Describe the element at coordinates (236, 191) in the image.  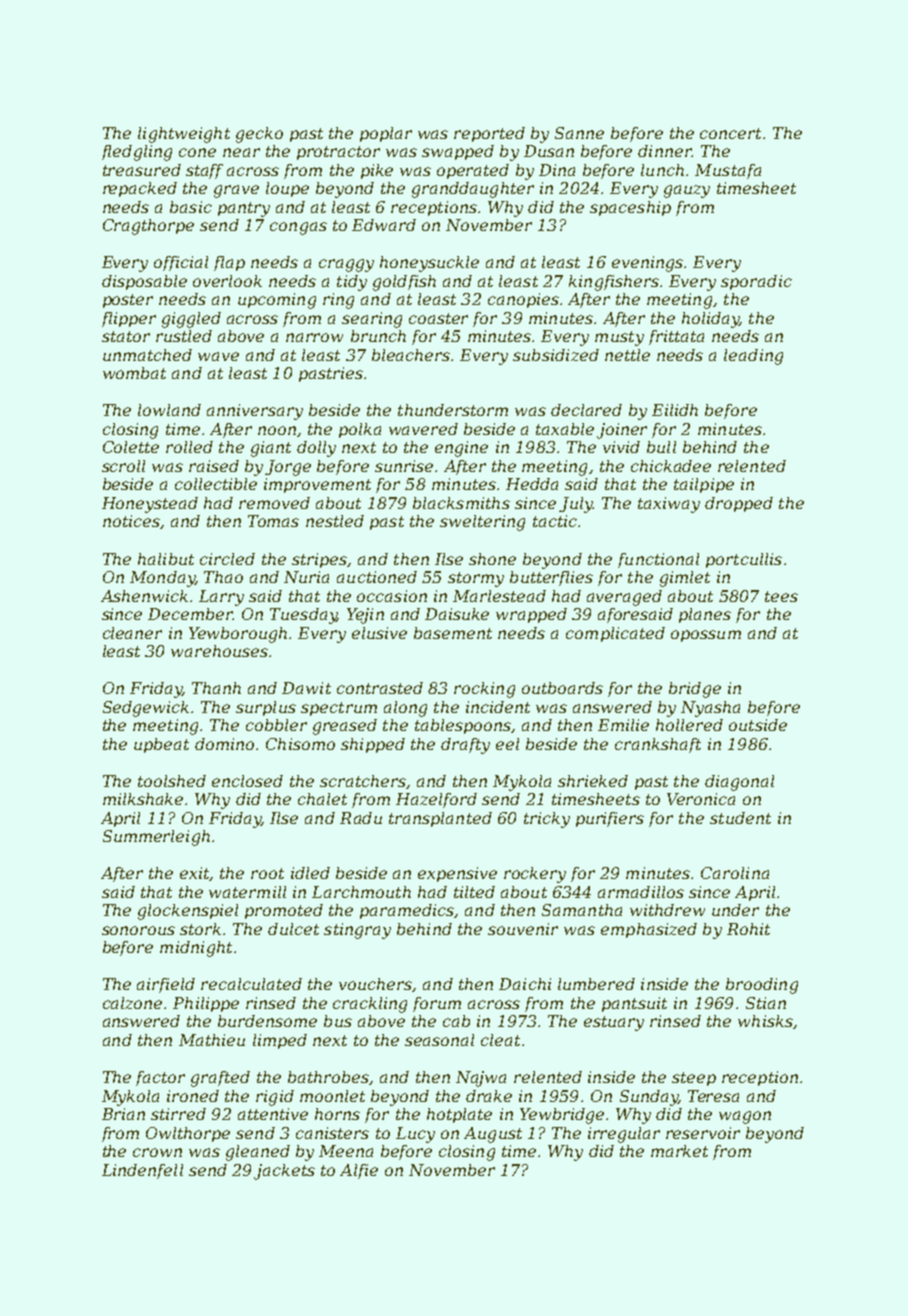
I see `grave` at that location.
